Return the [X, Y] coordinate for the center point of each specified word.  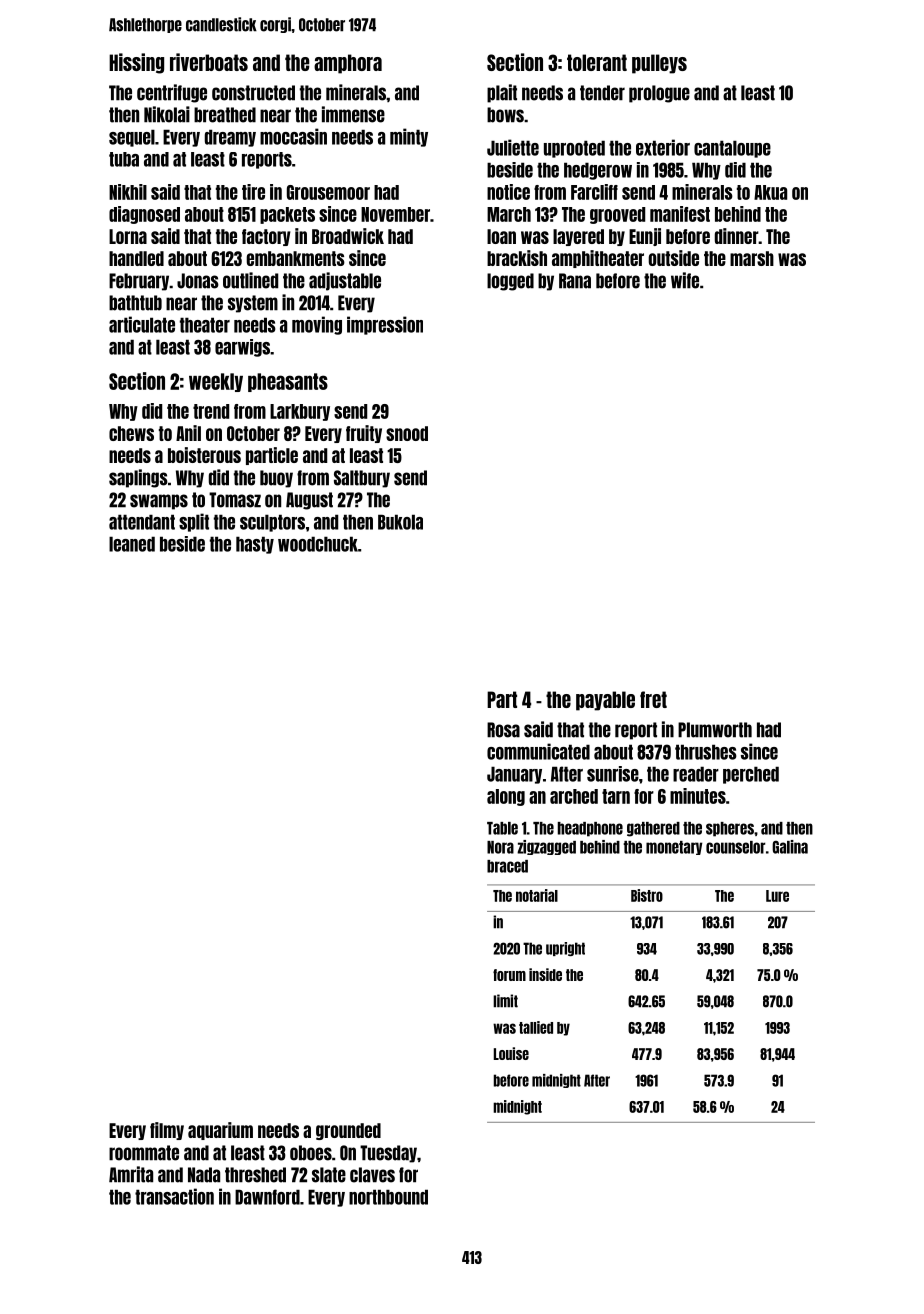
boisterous [204, 455]
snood [407, 433]
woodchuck [318, 544]
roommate [144, 1153]
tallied [536, 1027]
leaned [132, 544]
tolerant [597, 62]
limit [505, 1001]
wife [685, 280]
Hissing [136, 63]
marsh [752, 258]
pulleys [659, 64]
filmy [167, 1131]
